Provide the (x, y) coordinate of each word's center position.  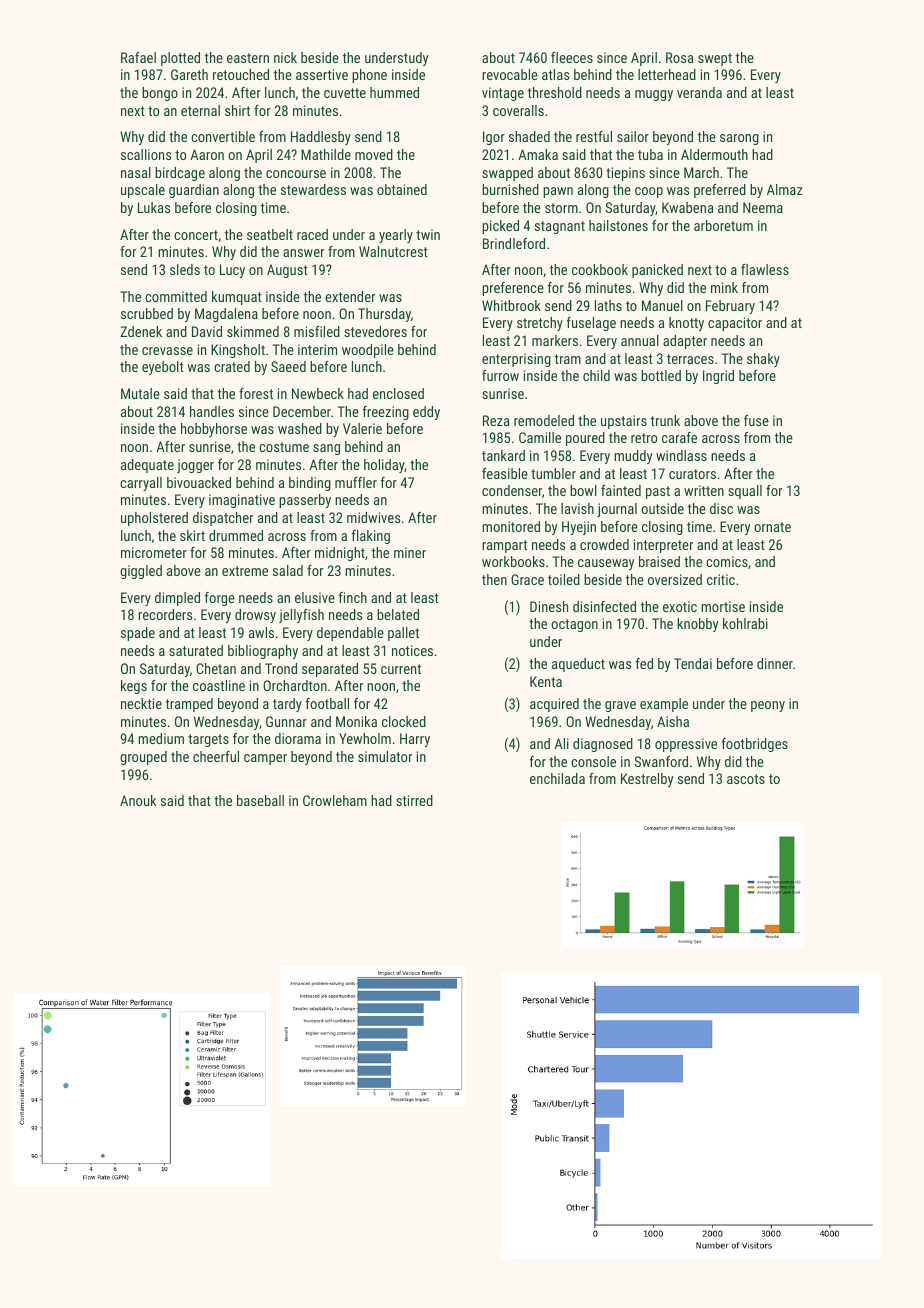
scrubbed (147, 313)
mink (724, 287)
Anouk (138, 800)
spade (138, 634)
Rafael (138, 57)
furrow (500, 375)
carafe (679, 437)
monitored (511, 526)
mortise (723, 606)
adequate (147, 466)
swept (715, 59)
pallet (403, 634)
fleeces (572, 57)
